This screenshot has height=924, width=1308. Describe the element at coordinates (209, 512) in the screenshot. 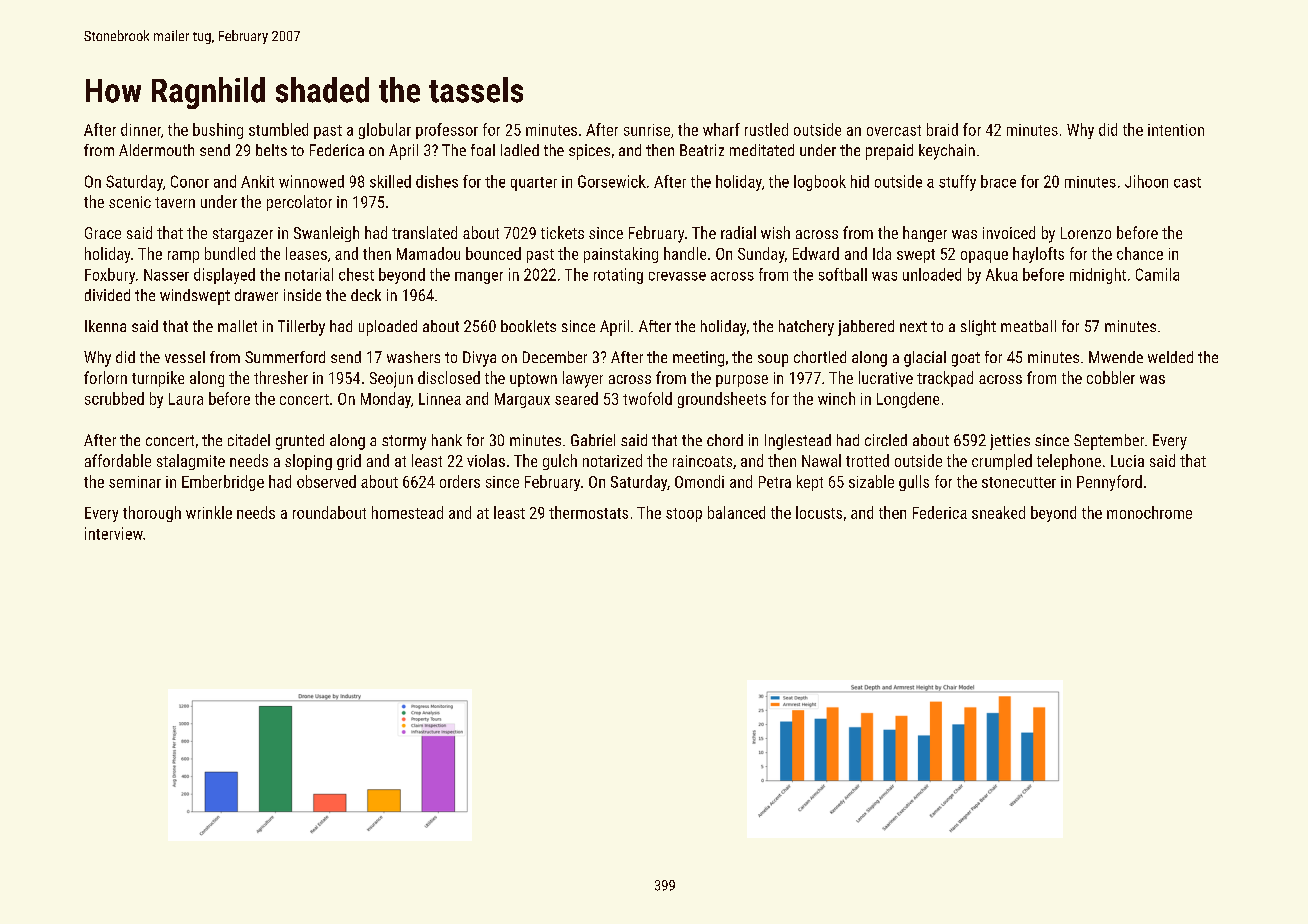

I see `wrinkle` at that location.
